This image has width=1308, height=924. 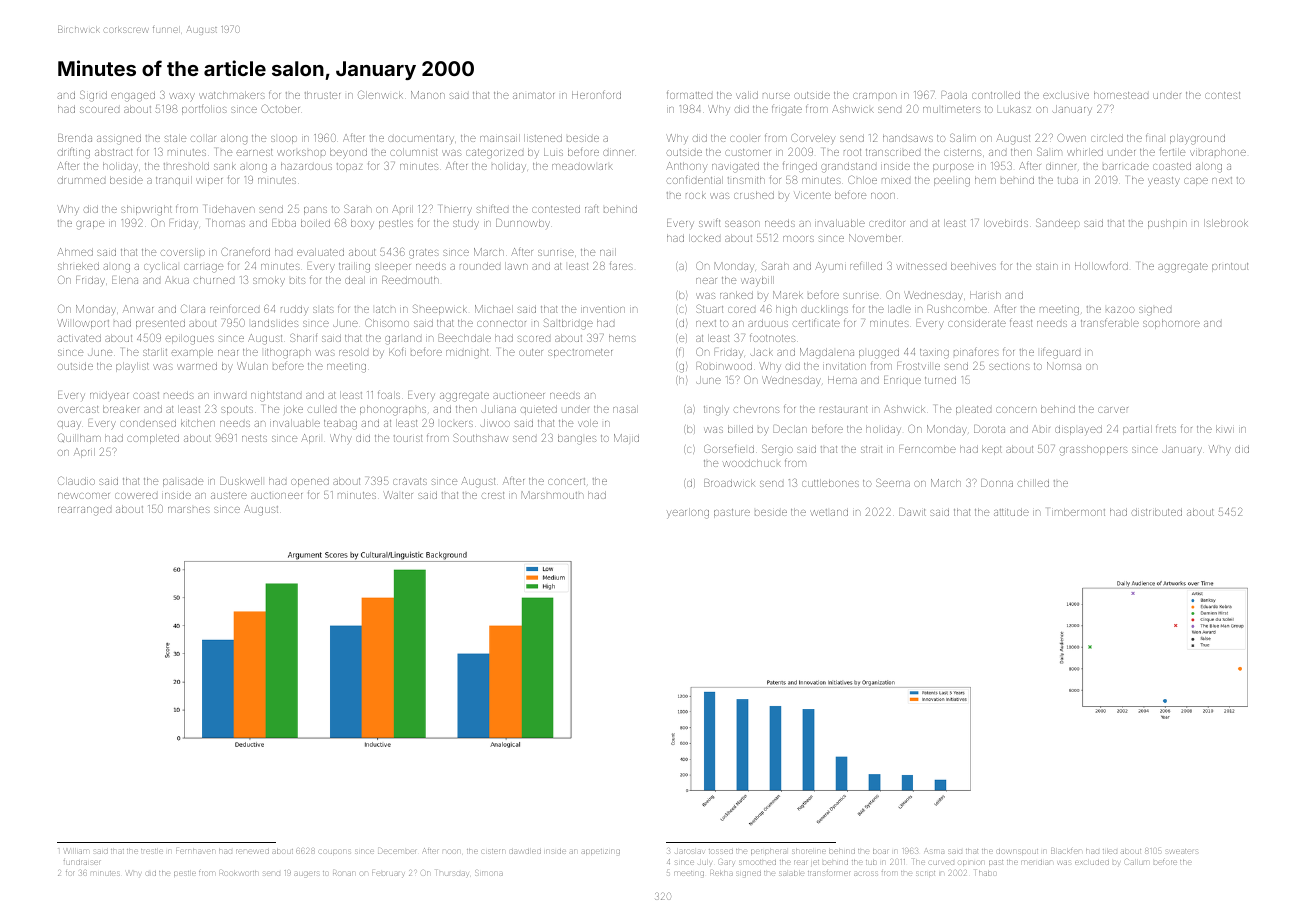 I want to click on kept, so click(x=992, y=450).
